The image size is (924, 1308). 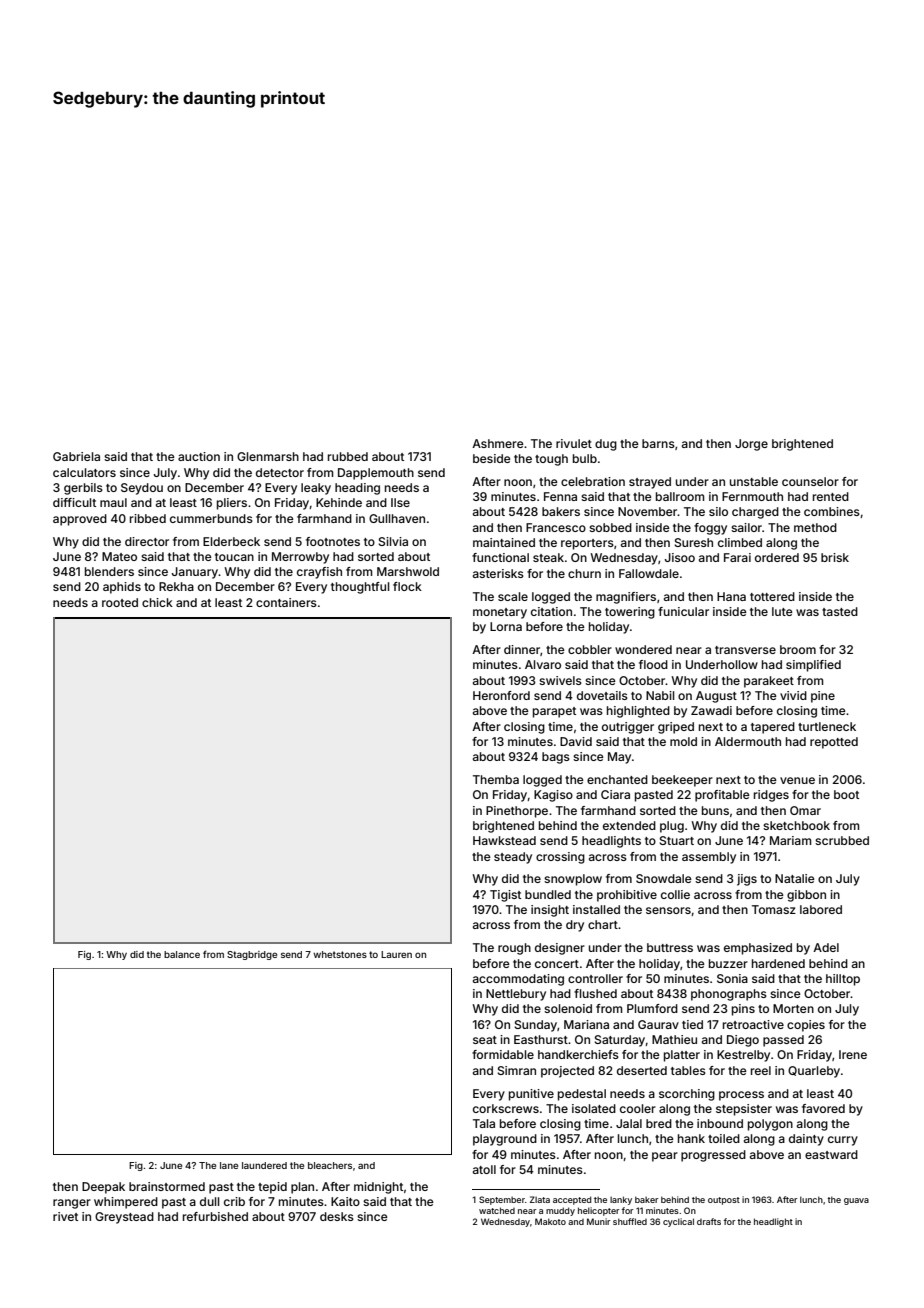 What do you see at coordinates (832, 511) in the screenshot?
I see `combines` at bounding box center [832, 511].
